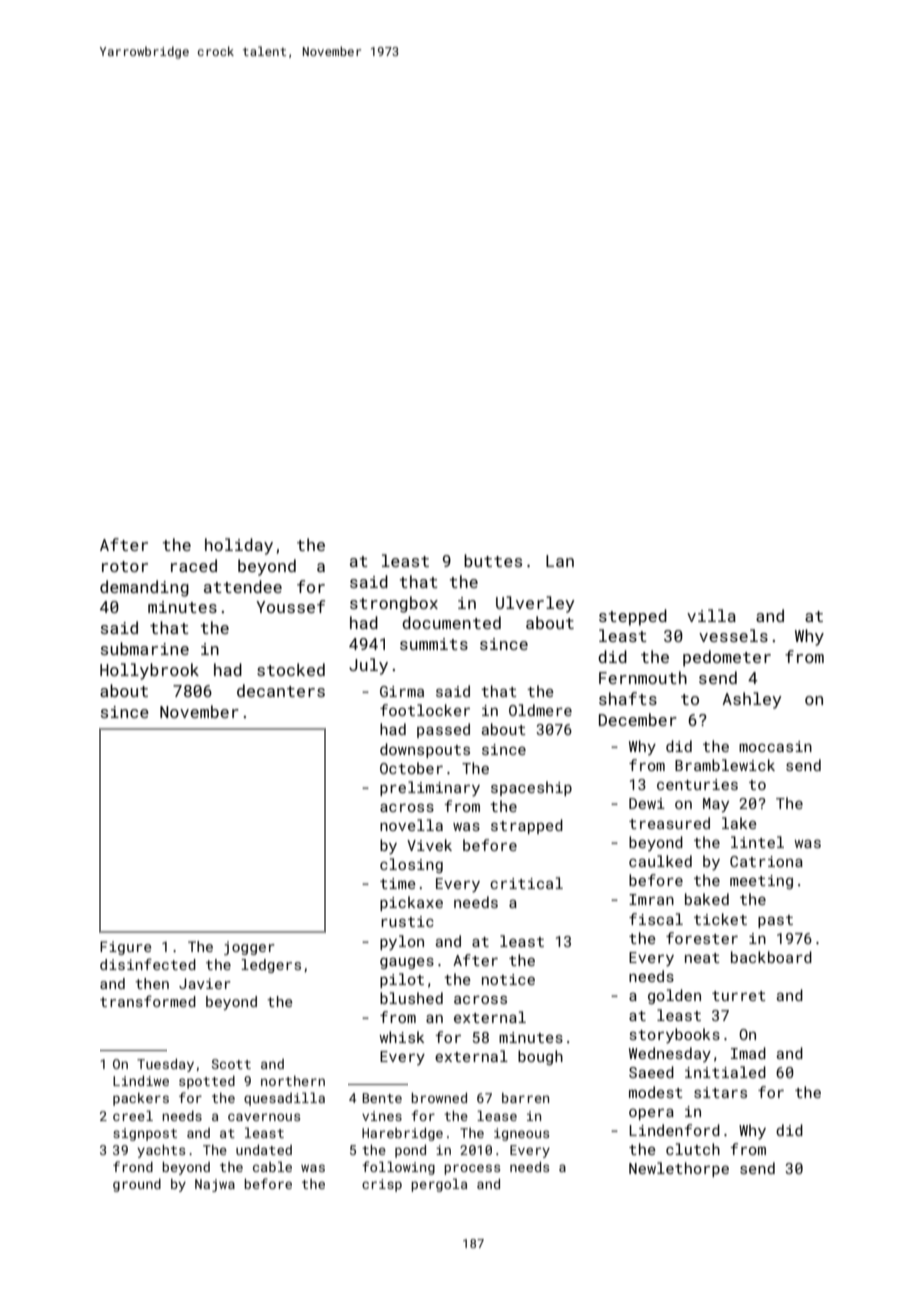  Describe the element at coordinates (215, 1185) in the screenshot. I see `Najwa` at that location.
